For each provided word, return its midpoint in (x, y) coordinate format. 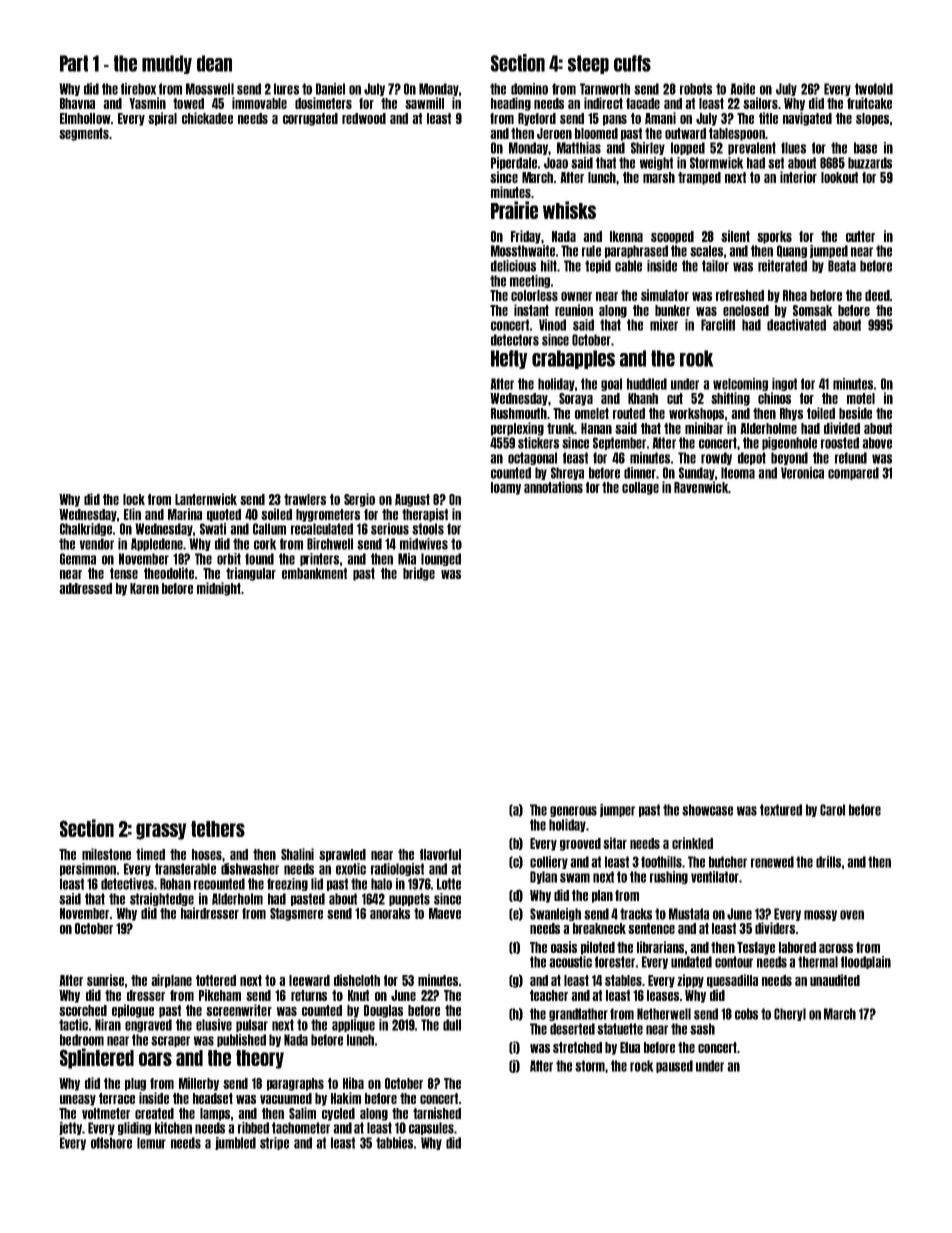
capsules (431, 1128)
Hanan (596, 428)
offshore (111, 1143)
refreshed (740, 295)
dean (214, 63)
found (259, 559)
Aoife (742, 89)
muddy (167, 64)
